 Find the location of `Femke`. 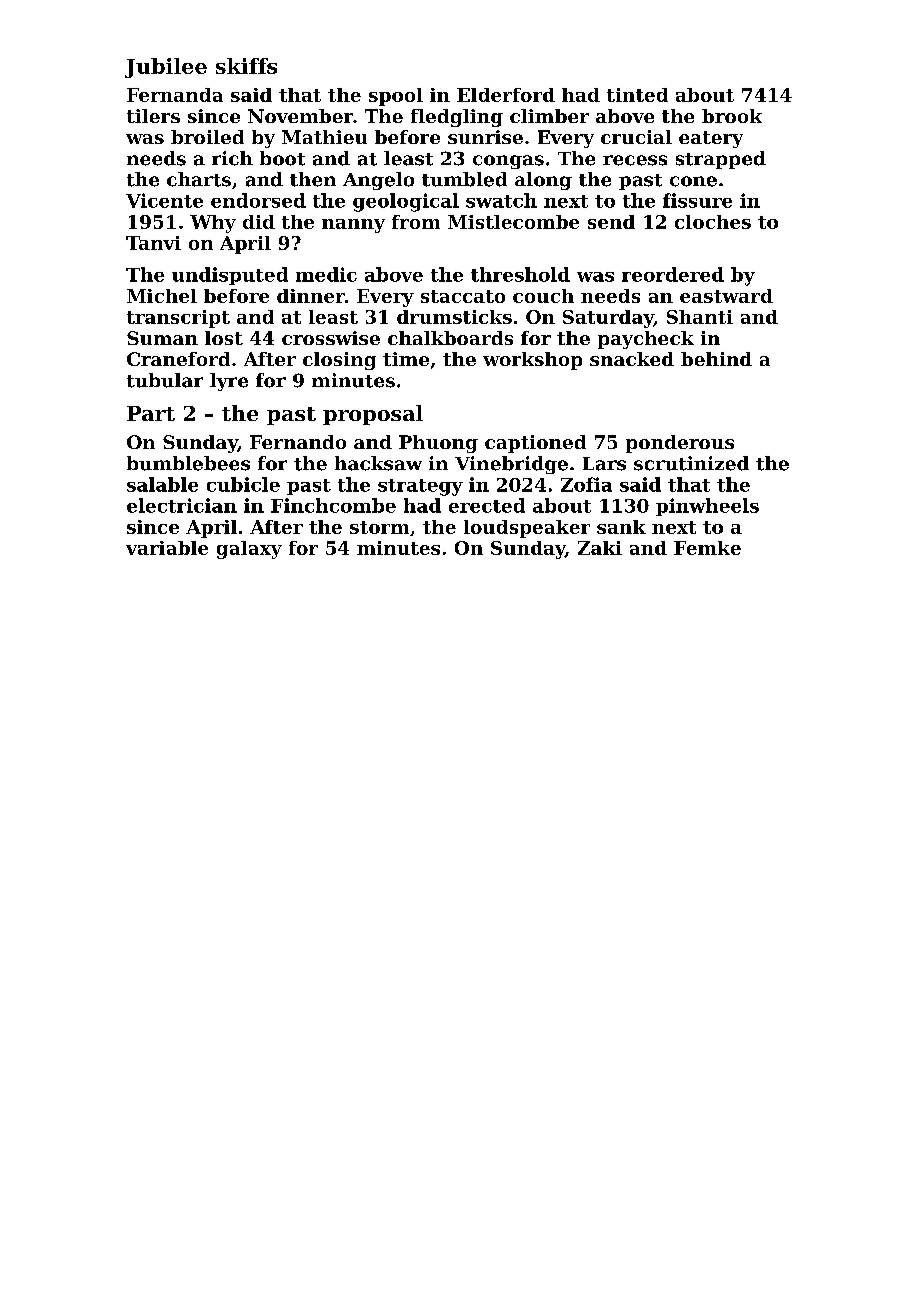

Femke is located at coordinates (707, 548).
